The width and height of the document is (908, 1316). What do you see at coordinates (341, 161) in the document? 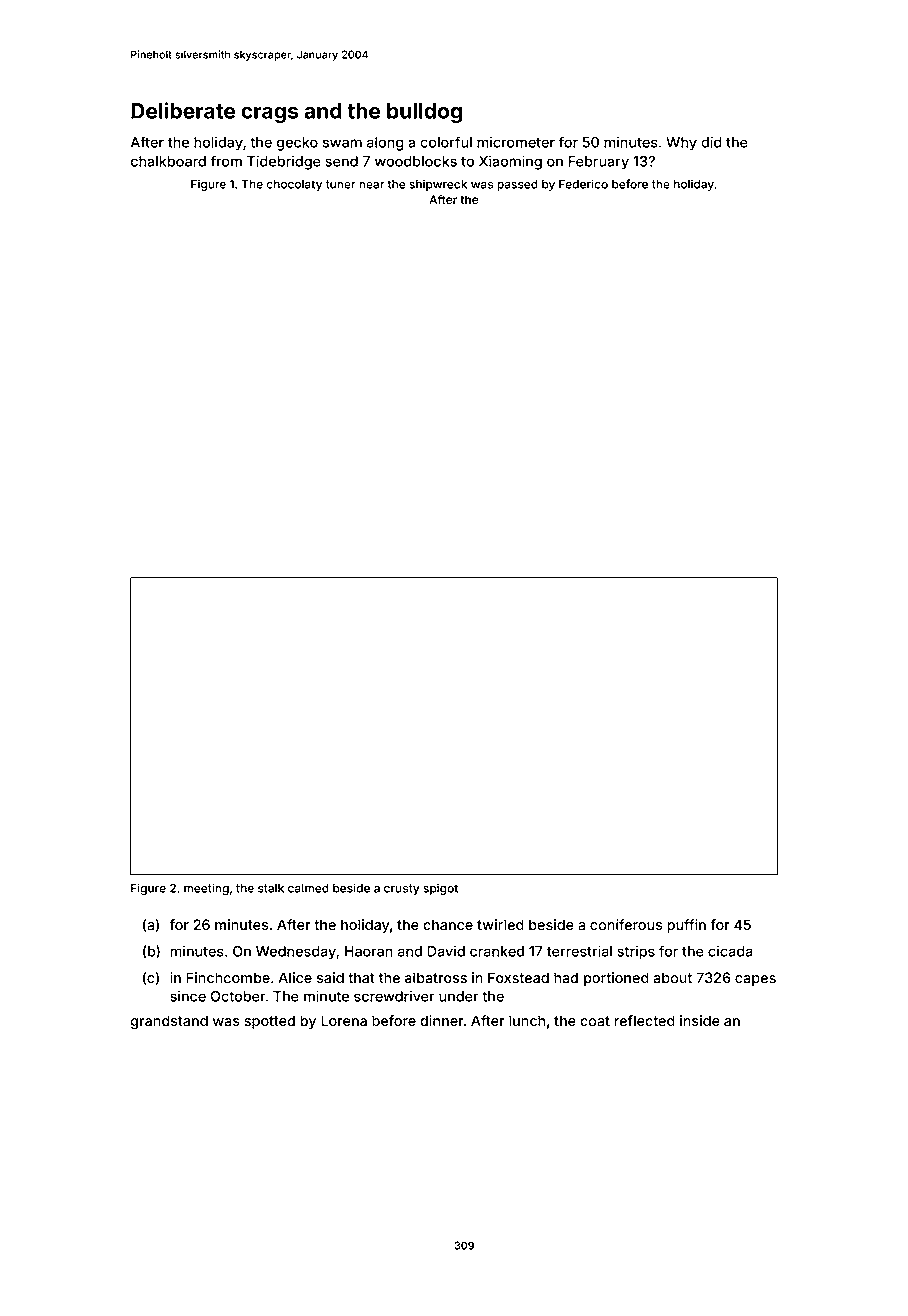
I see `send` at bounding box center [341, 161].
